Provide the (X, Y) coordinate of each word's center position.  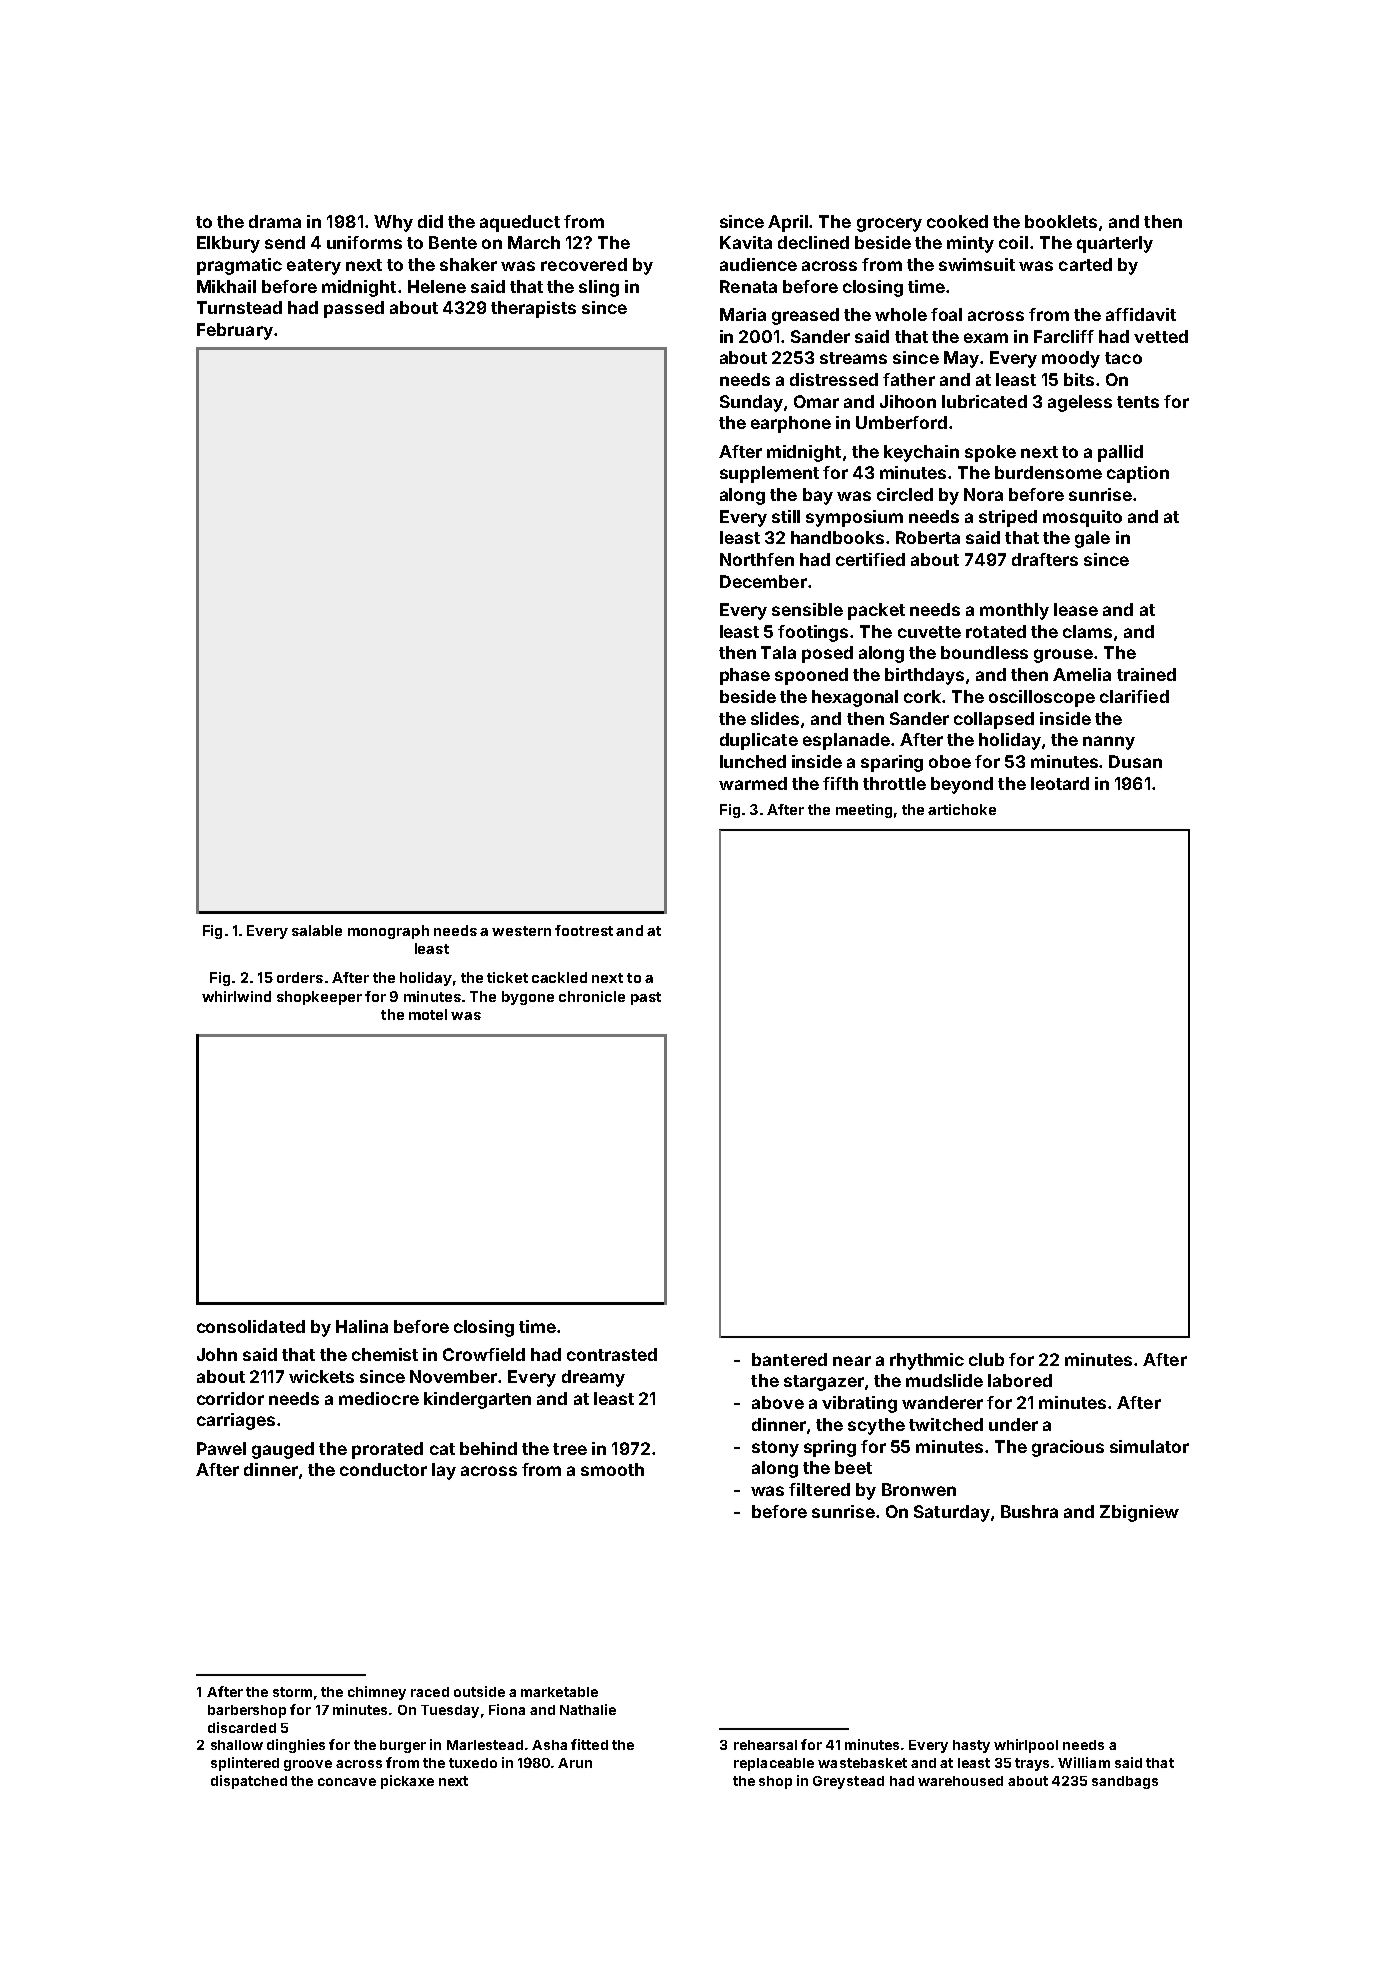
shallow (237, 1745)
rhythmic (927, 1361)
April (788, 223)
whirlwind (236, 996)
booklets (1061, 221)
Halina (362, 1326)
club (986, 1359)
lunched (753, 761)
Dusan (1135, 761)
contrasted (612, 1354)
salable (317, 930)
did (430, 221)
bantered (789, 1359)
